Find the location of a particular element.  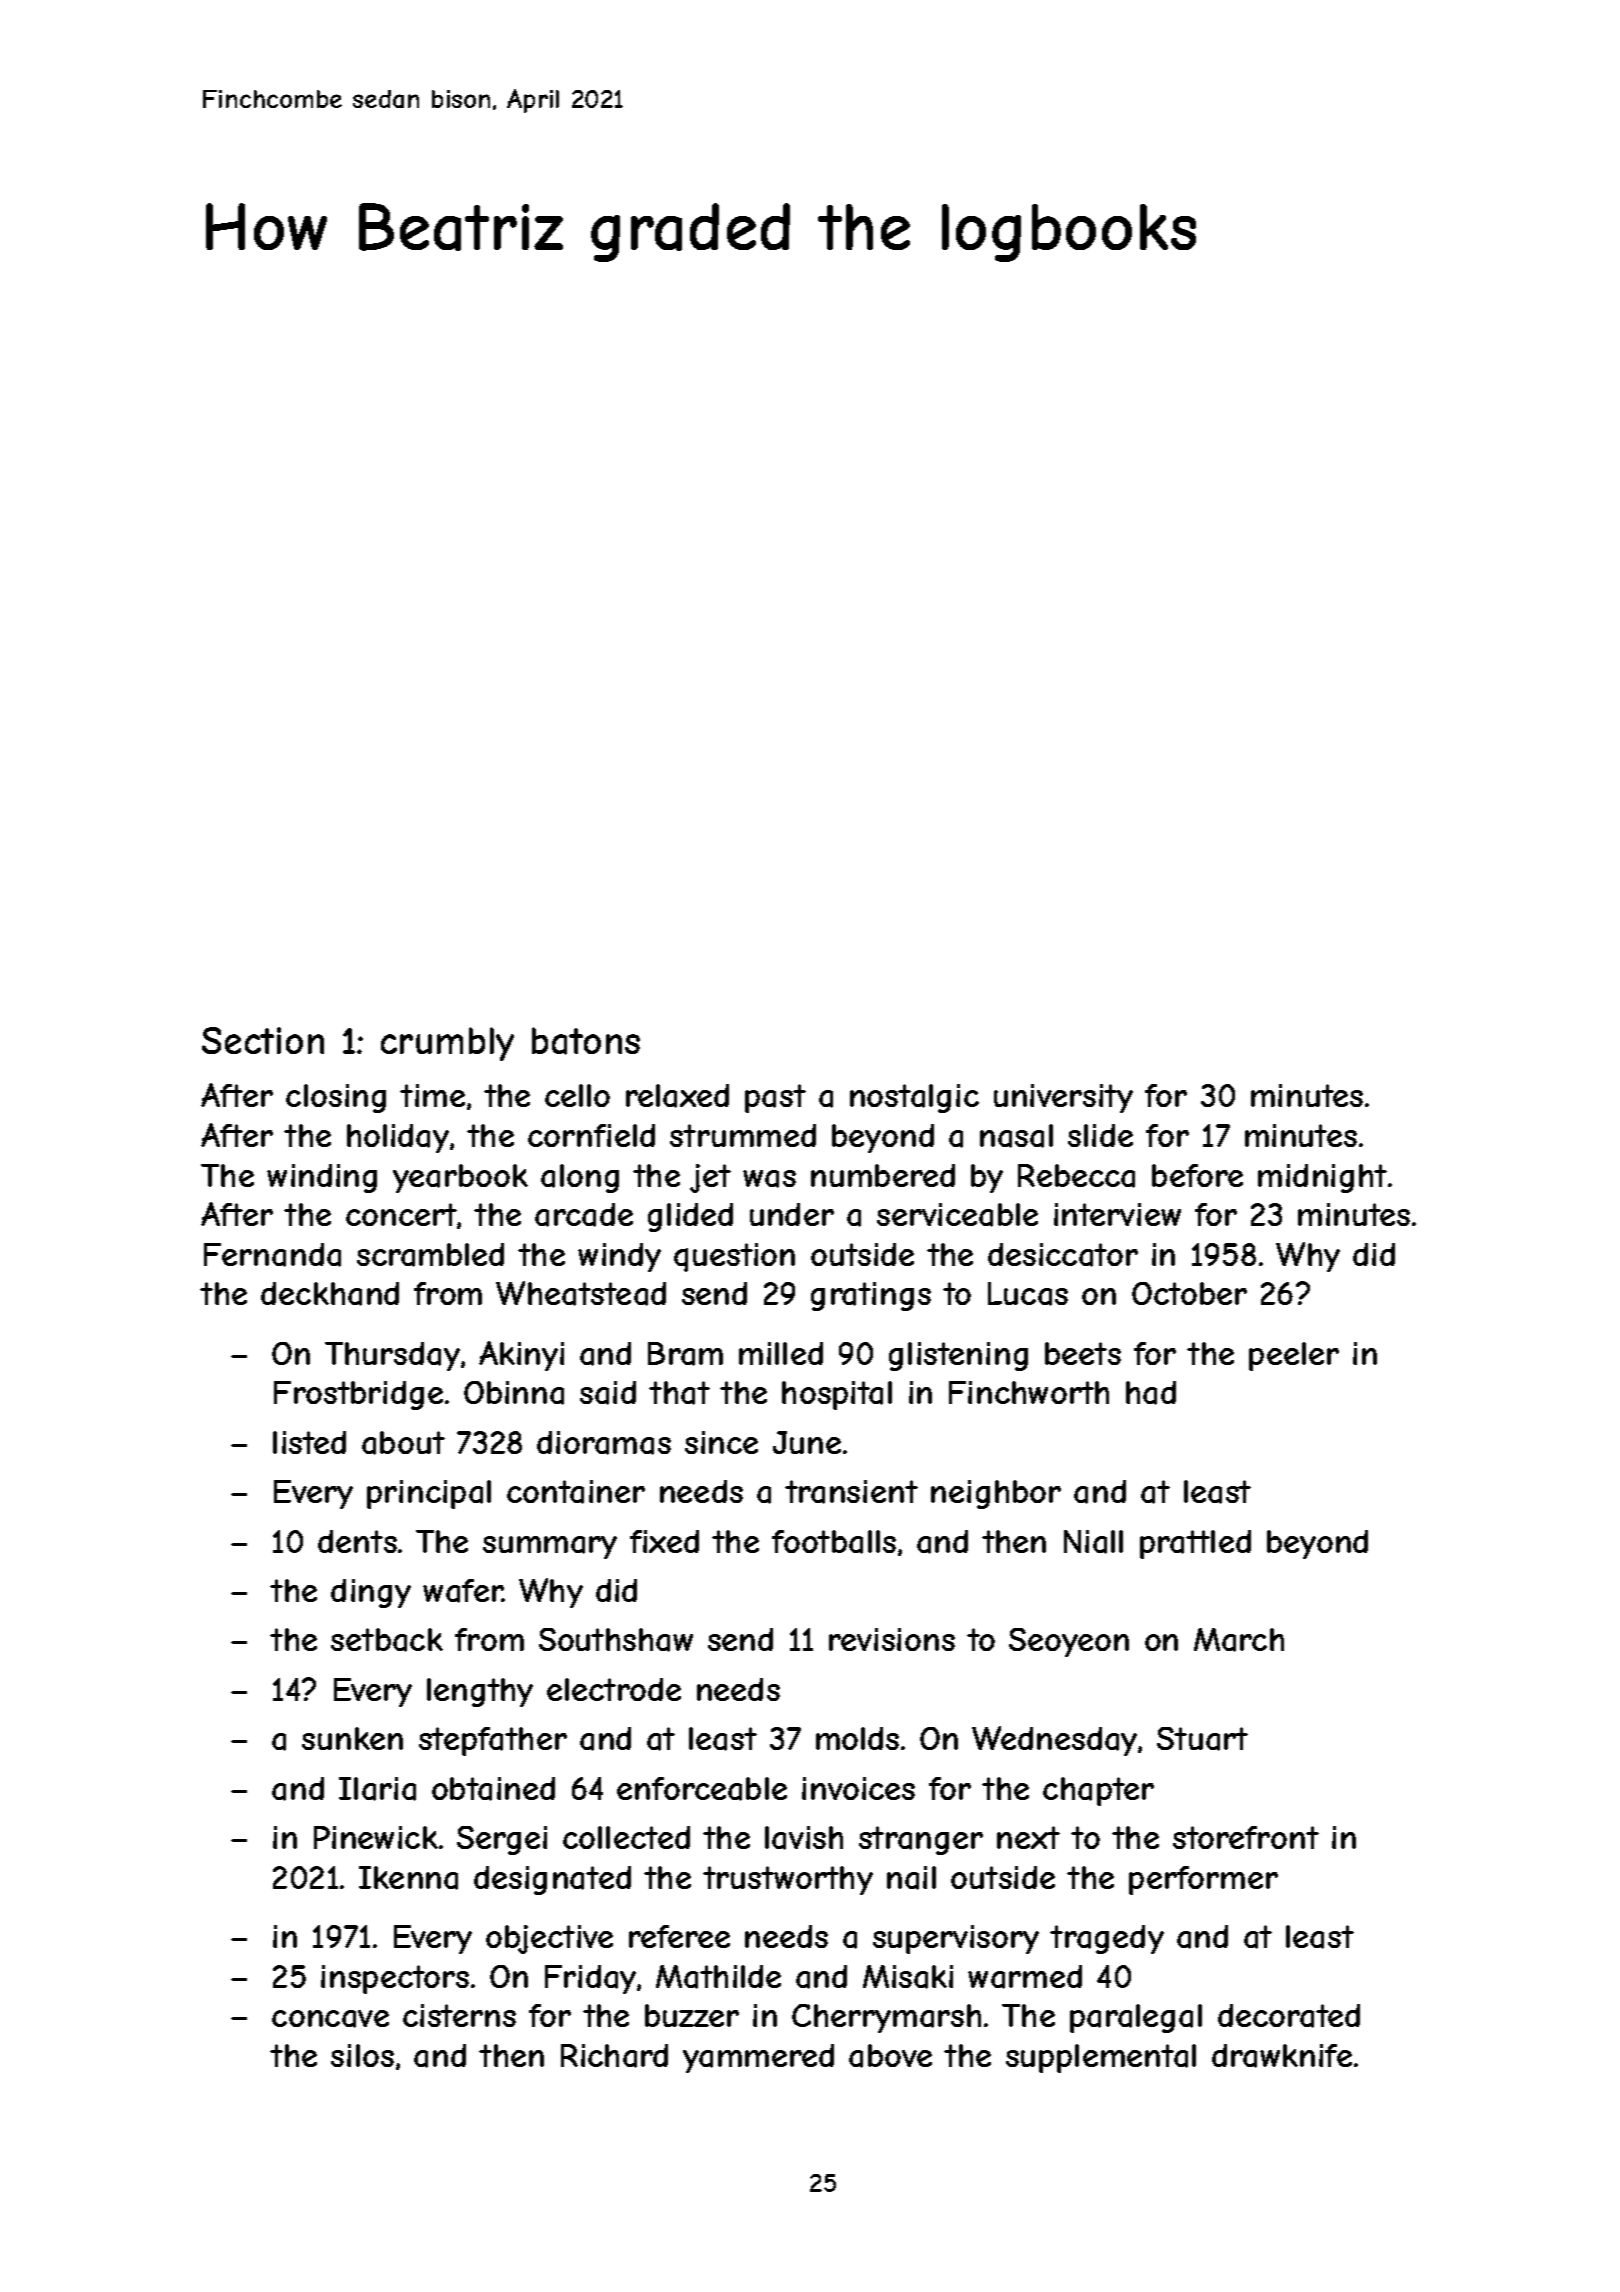

above is located at coordinates (890, 2056).
